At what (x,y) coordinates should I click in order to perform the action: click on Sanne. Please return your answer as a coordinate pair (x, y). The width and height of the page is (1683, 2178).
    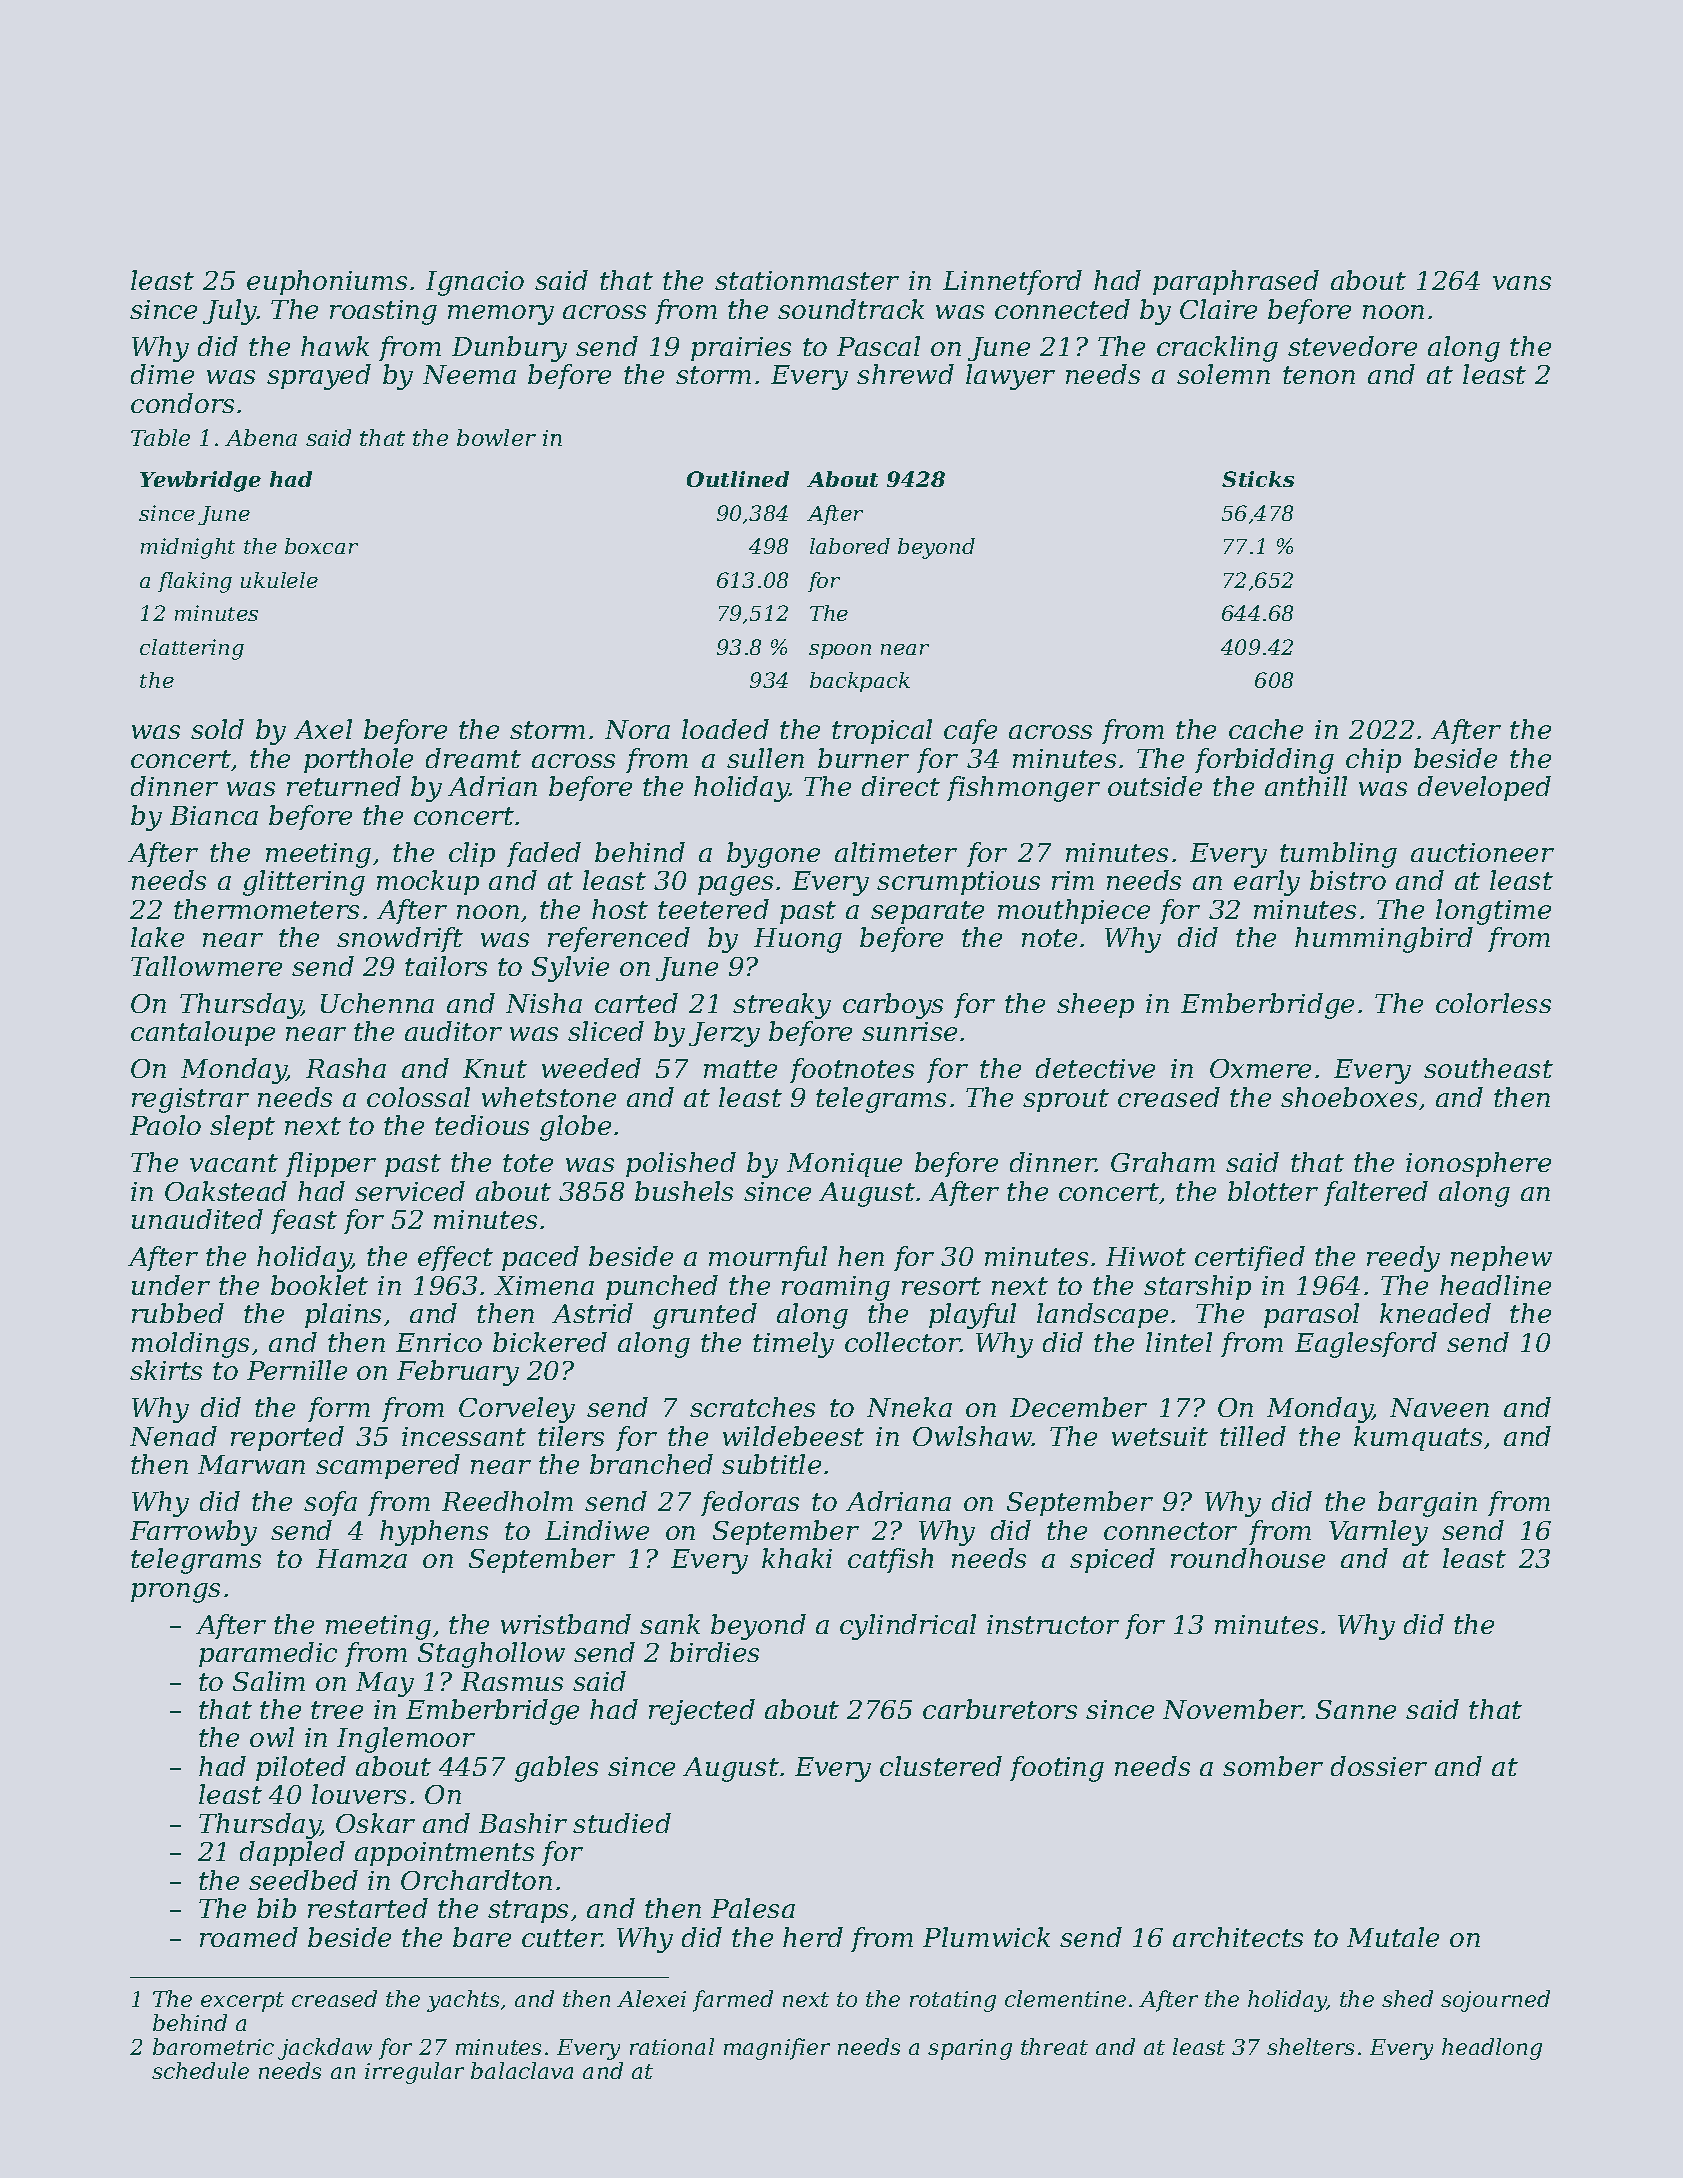
    Looking at the image, I should click on (1356, 1709).
